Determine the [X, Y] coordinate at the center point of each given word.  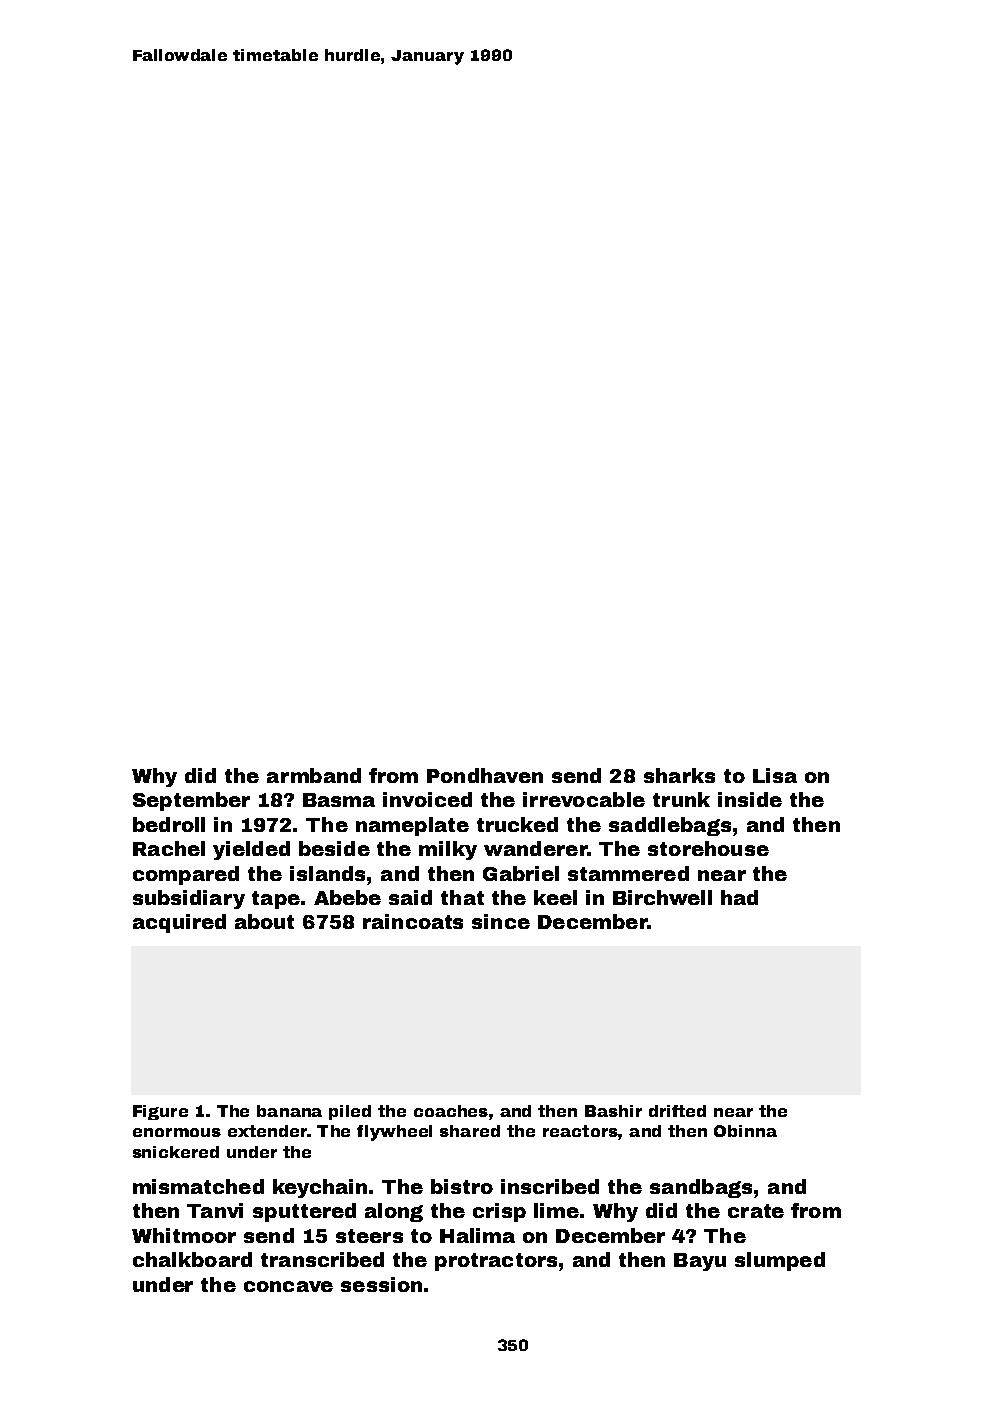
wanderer [535, 848]
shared [470, 1131]
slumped [780, 1261]
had [739, 897]
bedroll [169, 824]
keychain [320, 1188]
